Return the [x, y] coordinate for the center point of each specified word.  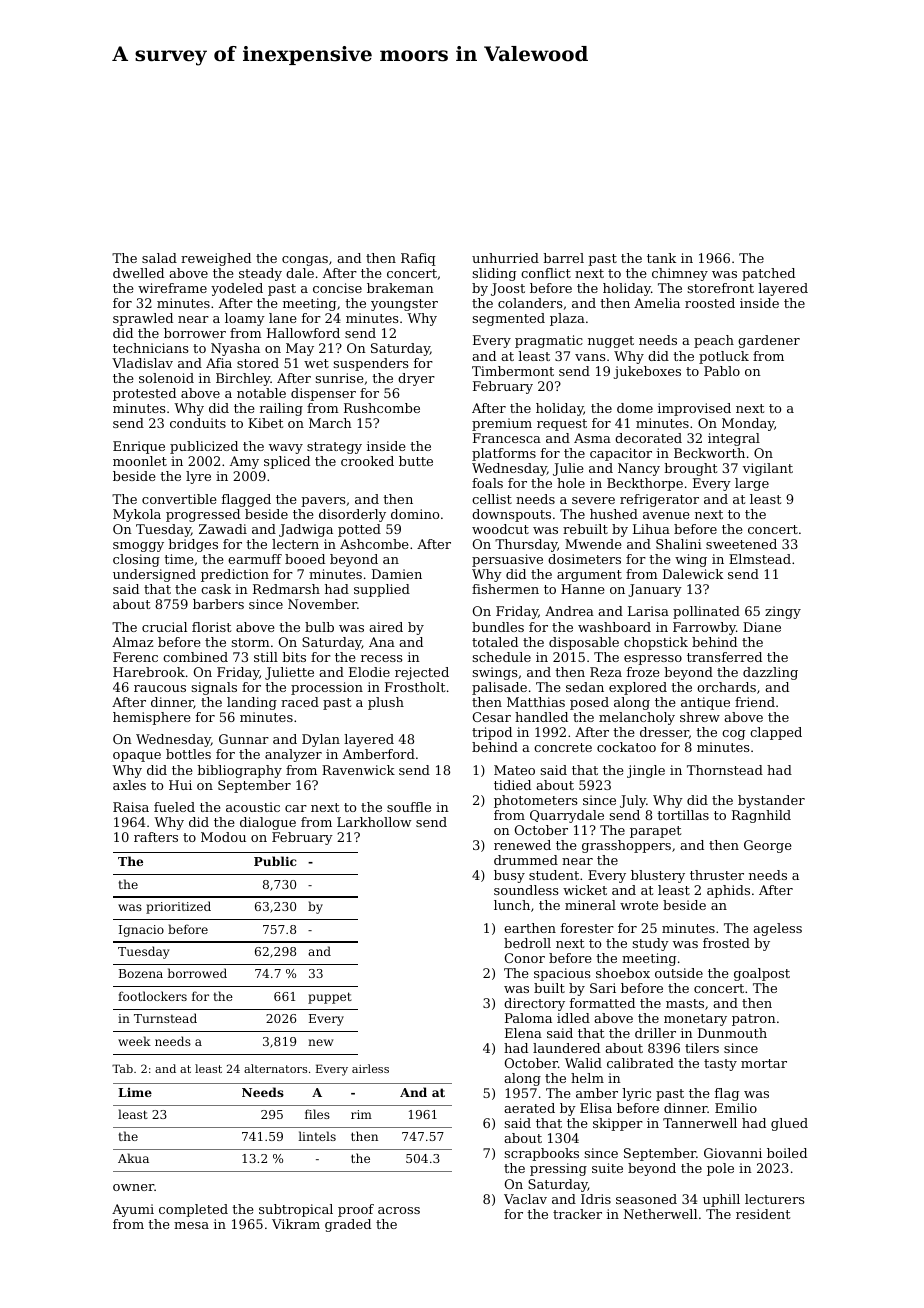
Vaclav [525, 1199]
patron [754, 1020]
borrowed [197, 973]
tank [661, 258]
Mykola [137, 515]
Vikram [296, 1224]
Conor [525, 958]
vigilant [768, 469]
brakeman [400, 288]
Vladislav [142, 363]
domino [415, 514]
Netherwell [660, 1214]
